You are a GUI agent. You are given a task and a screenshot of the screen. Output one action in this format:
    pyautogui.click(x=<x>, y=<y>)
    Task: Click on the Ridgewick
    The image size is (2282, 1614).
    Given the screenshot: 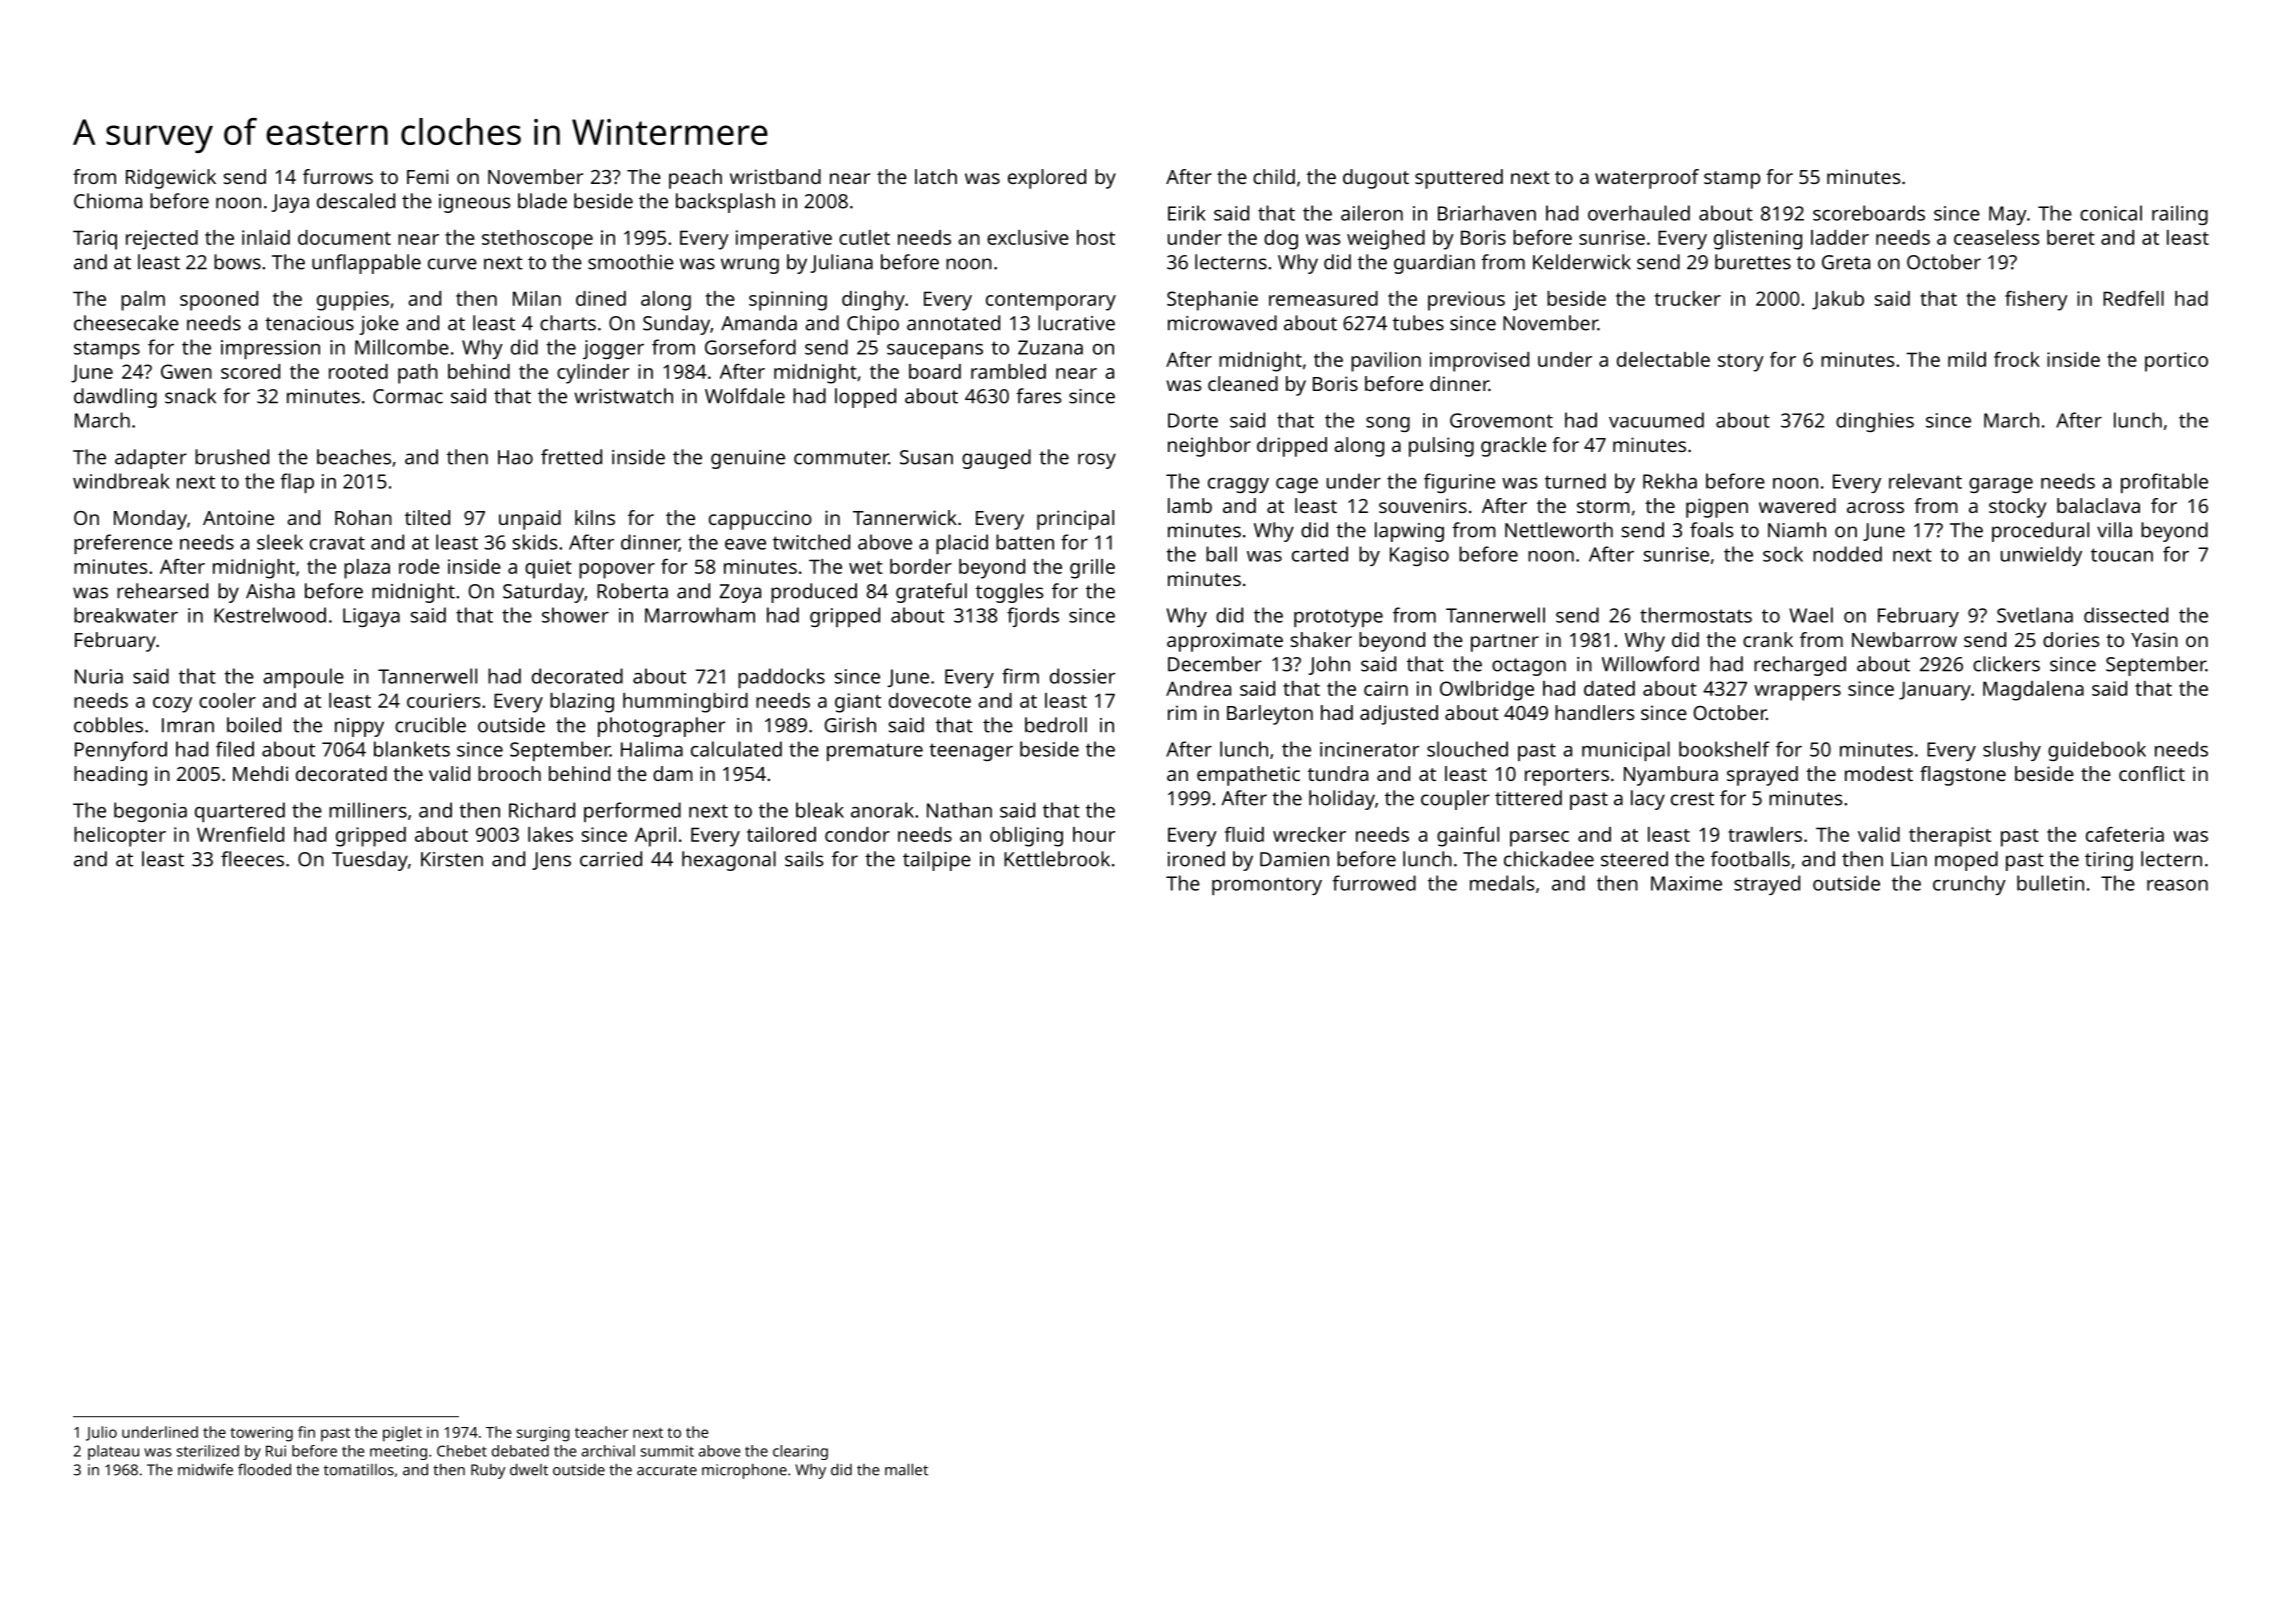 What is the action you would take?
    pyautogui.click(x=171, y=179)
